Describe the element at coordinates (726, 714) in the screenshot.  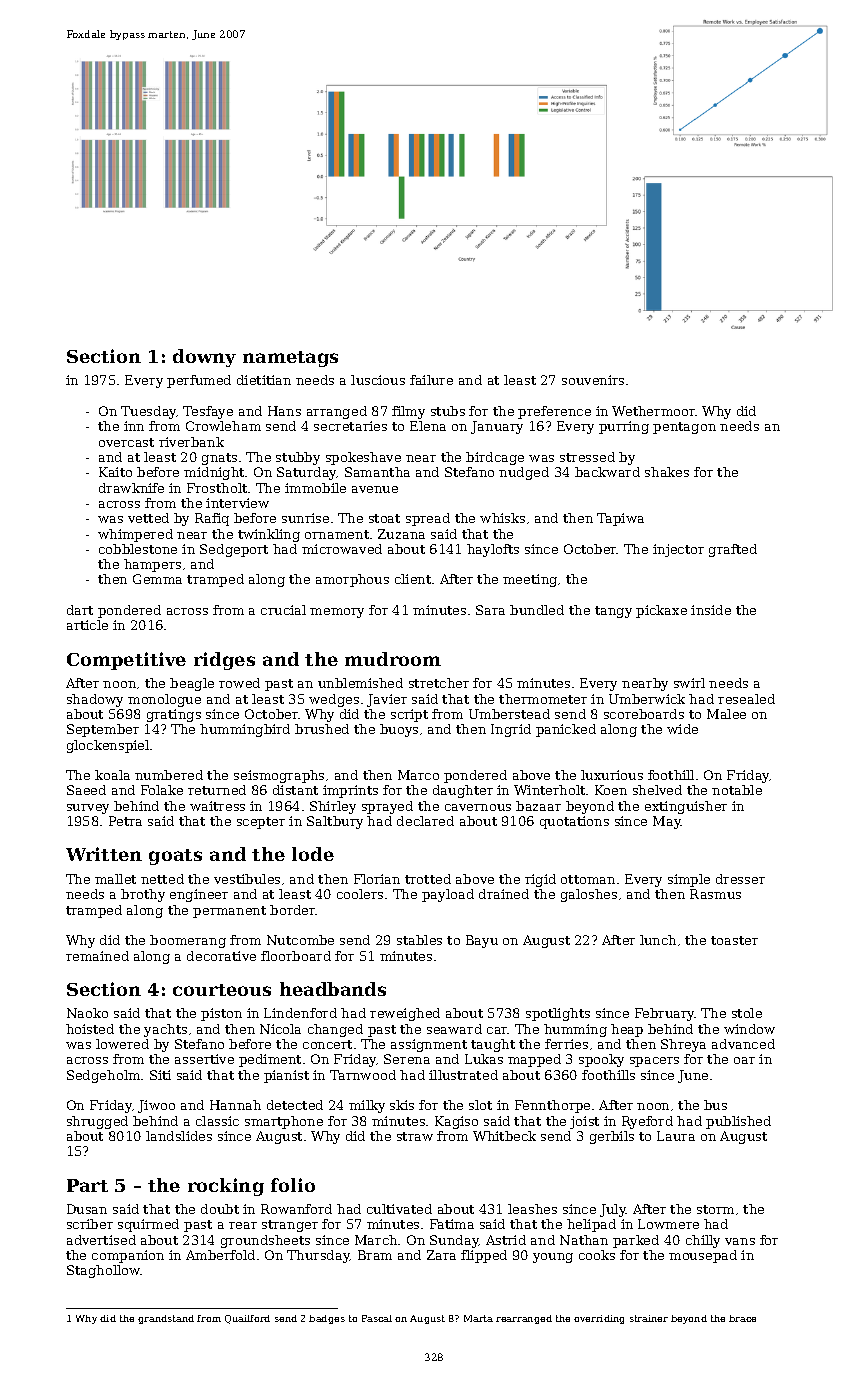
I see `Malee` at that location.
